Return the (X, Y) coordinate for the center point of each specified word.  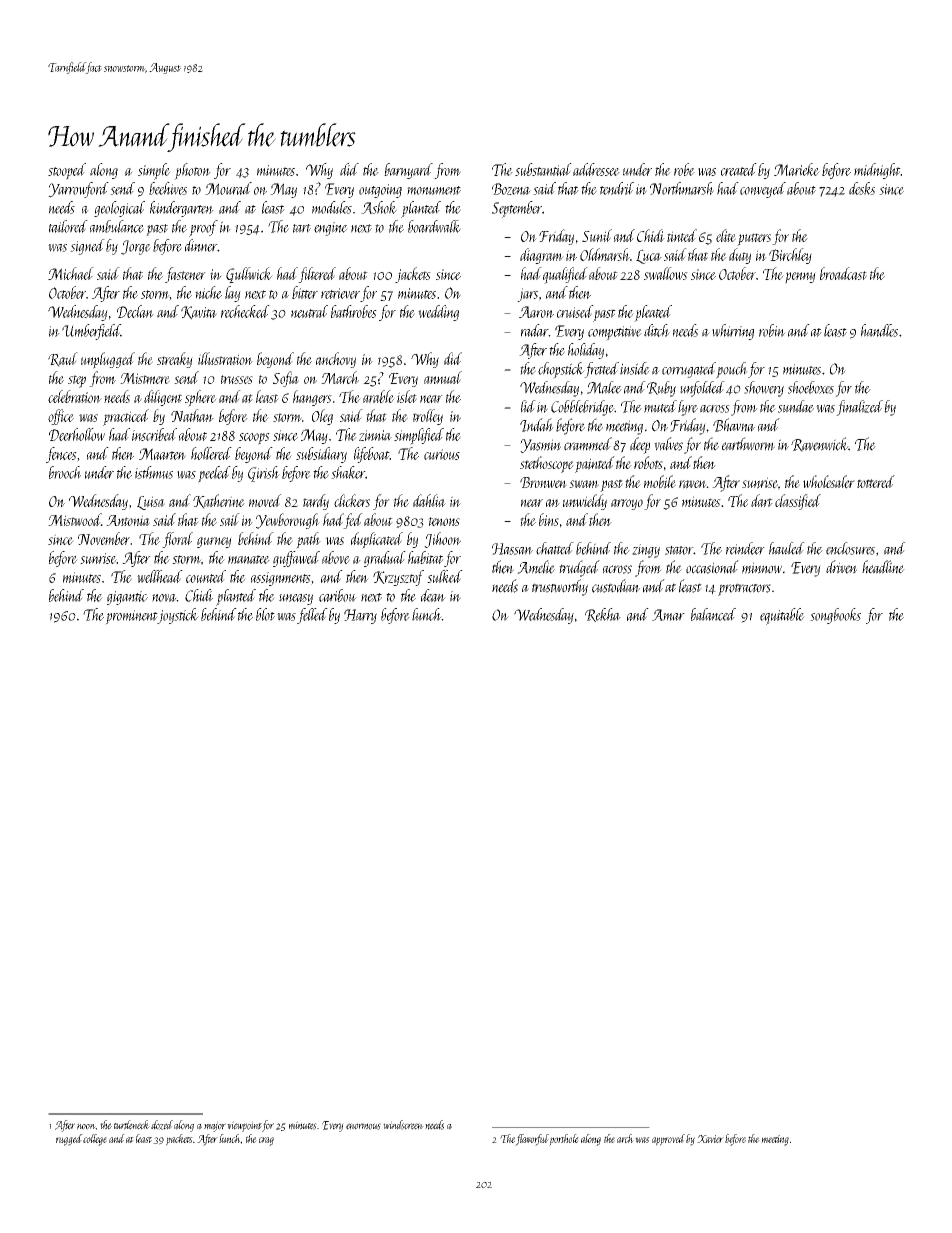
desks (862, 188)
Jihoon (442, 540)
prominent (131, 617)
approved (668, 1140)
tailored (68, 226)
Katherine (219, 501)
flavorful (532, 1140)
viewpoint (244, 1126)
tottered (876, 481)
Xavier (710, 1139)
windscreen (403, 1125)
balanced (713, 614)
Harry (360, 616)
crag (266, 1141)
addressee (596, 169)
